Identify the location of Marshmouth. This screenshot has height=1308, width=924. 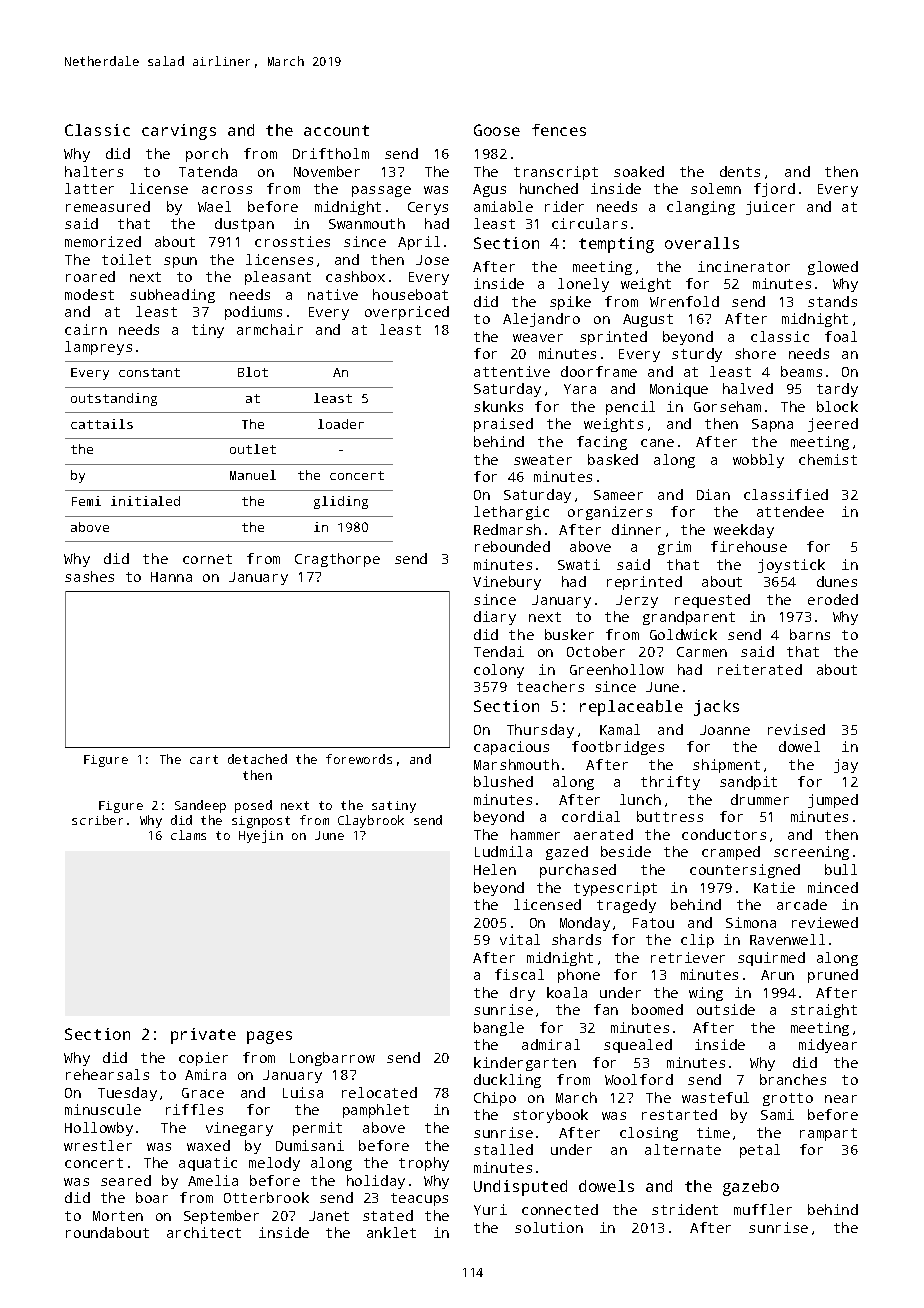
(516, 764).
